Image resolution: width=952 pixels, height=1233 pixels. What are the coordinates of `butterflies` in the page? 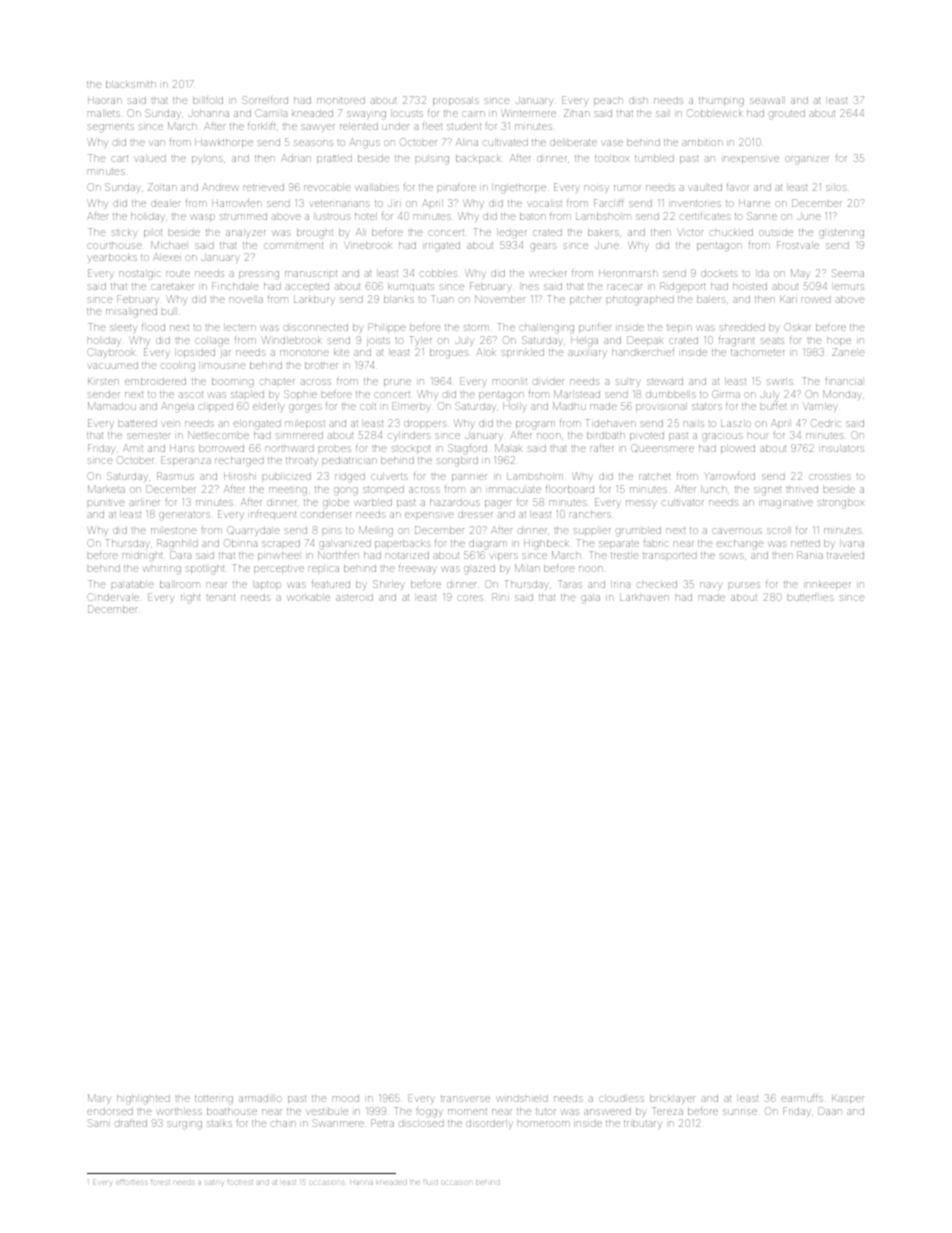 It's located at (811, 597).
